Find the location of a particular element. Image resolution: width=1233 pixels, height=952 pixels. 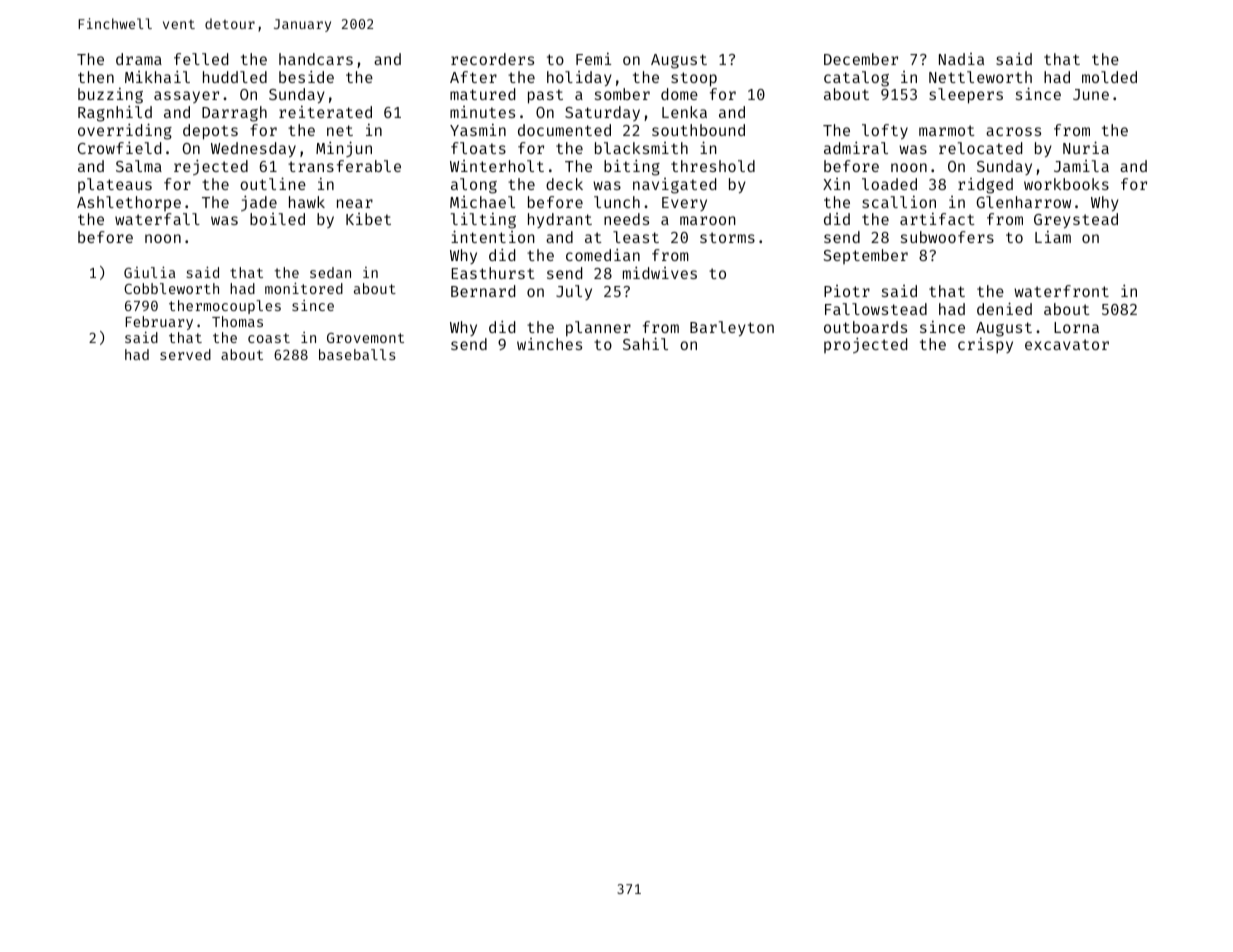

overriding is located at coordinates (125, 131).
